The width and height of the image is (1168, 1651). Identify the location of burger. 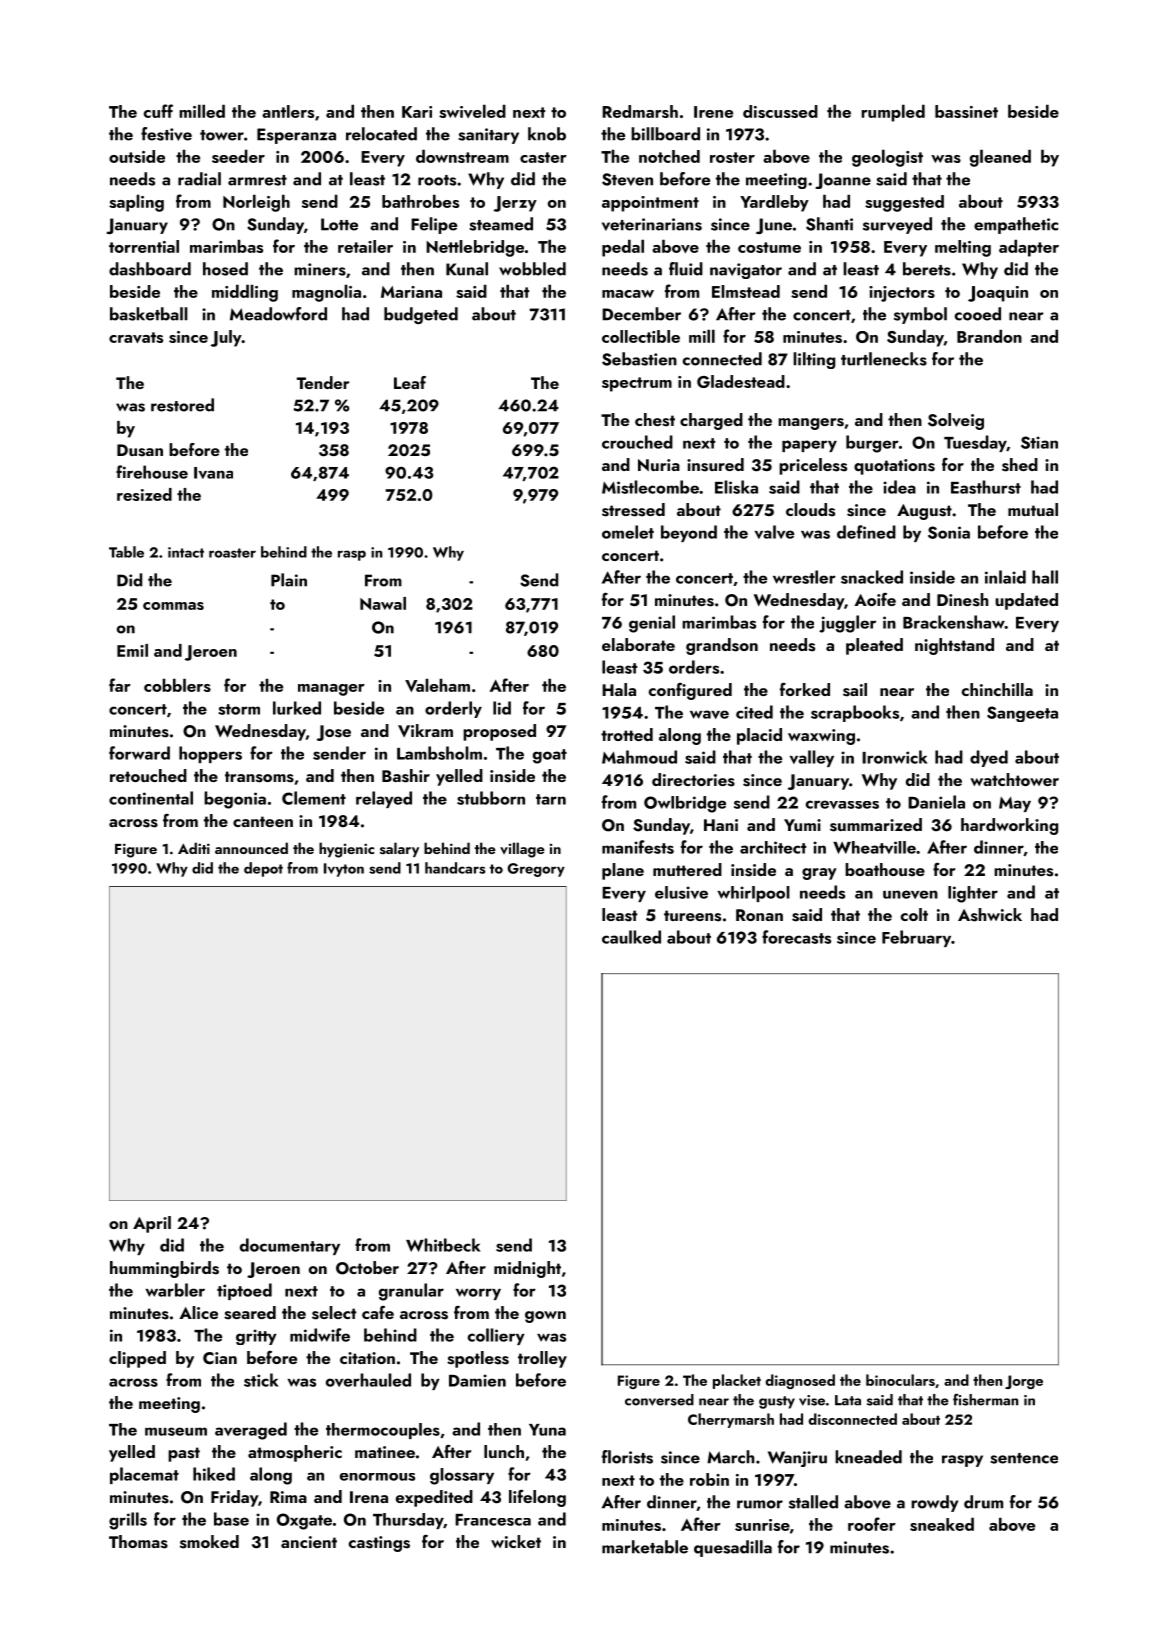
(872, 444).
